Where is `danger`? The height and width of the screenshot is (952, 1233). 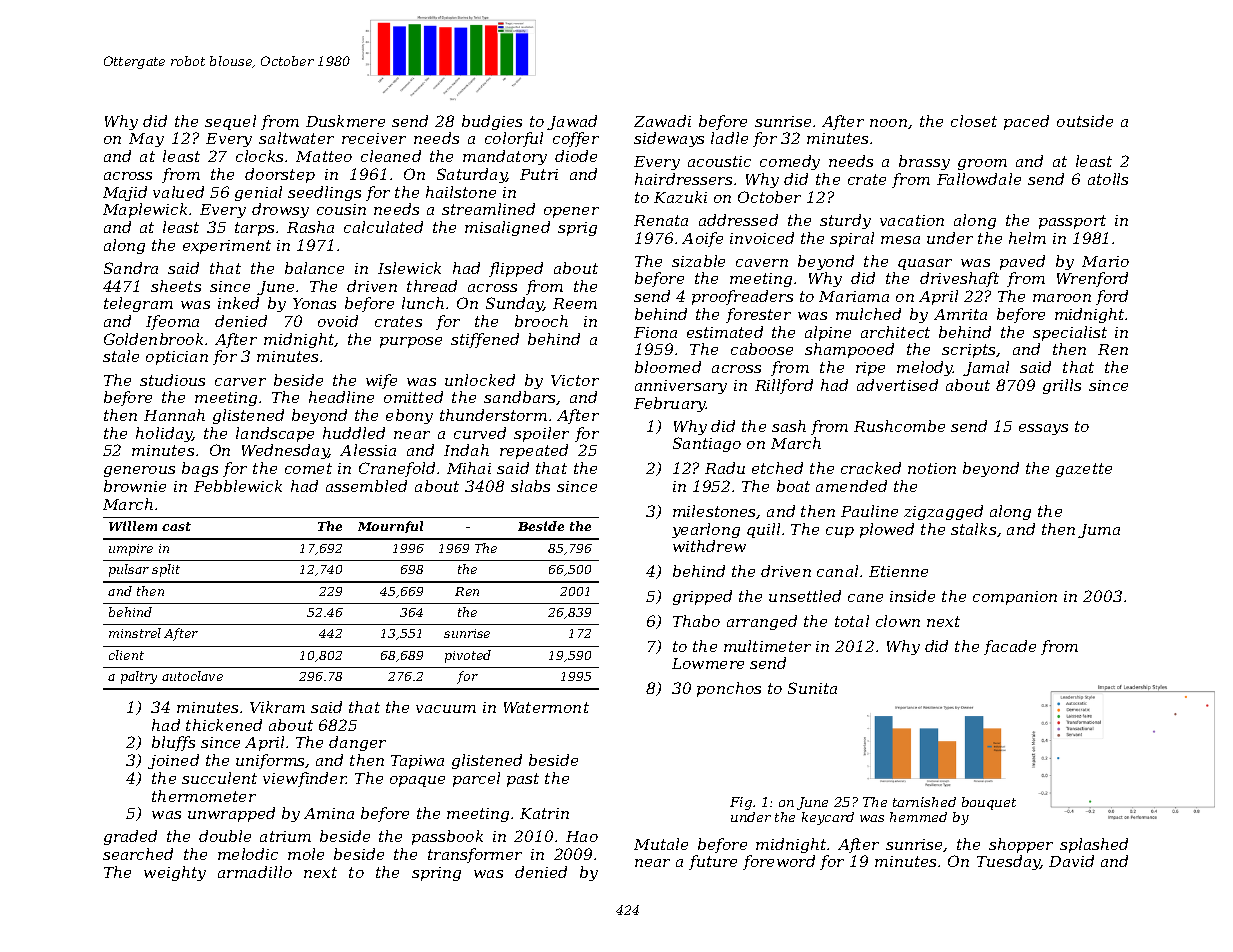
danger is located at coordinates (357, 743).
